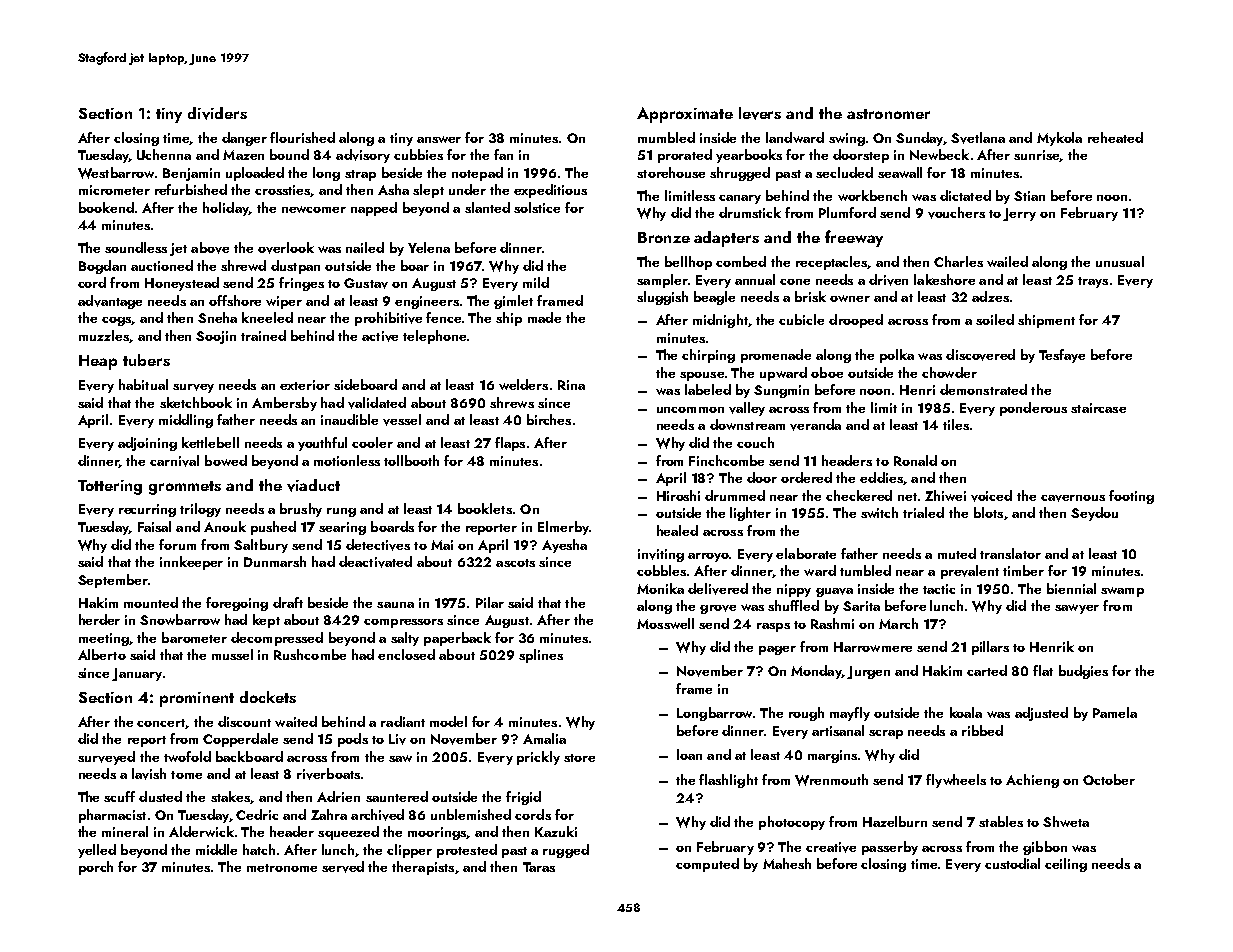 Image resolution: width=1233 pixels, height=952 pixels. I want to click on porch, so click(96, 868).
